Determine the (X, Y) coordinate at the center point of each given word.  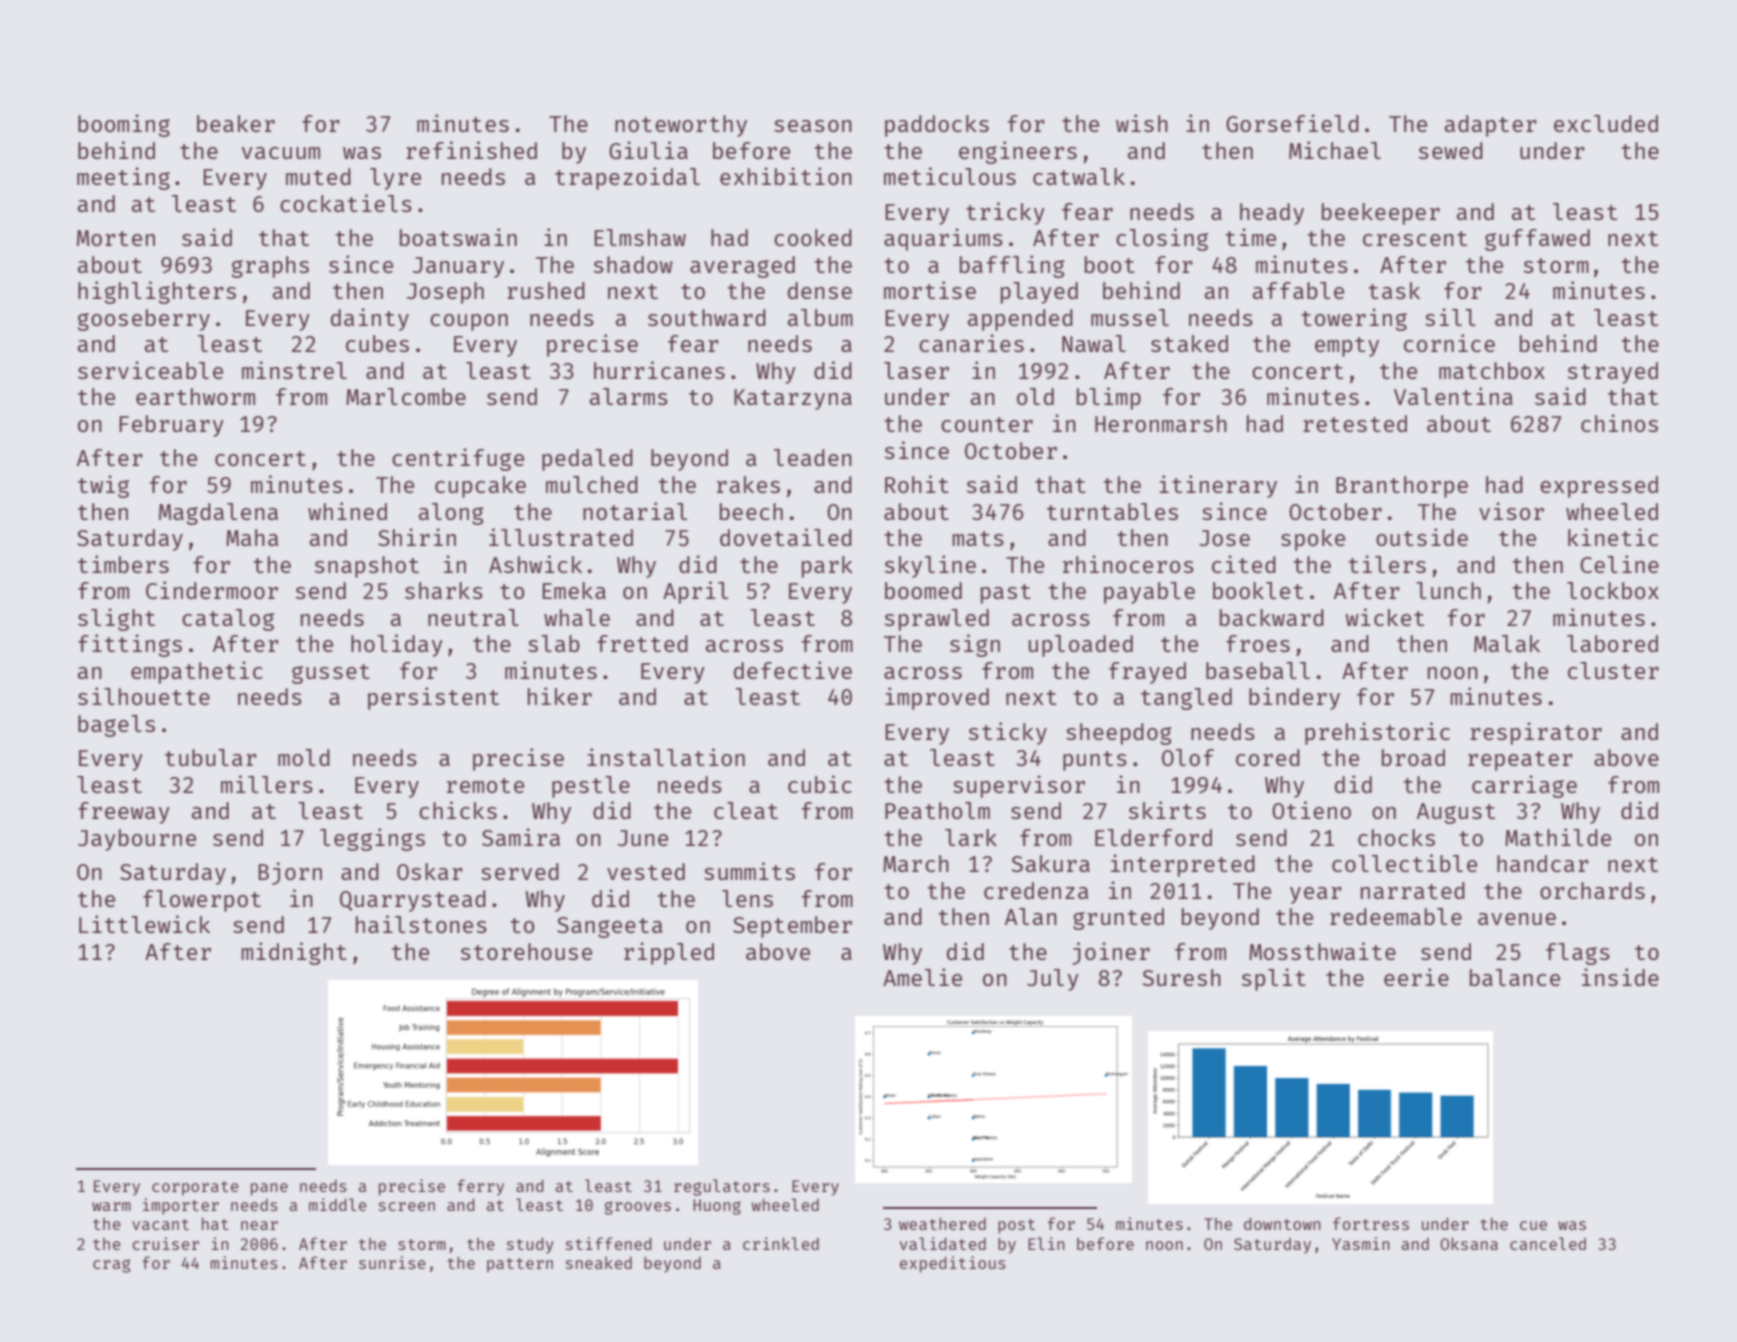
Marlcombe (406, 396)
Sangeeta (609, 927)
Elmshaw (640, 237)
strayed (1613, 373)
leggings (372, 839)
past (1006, 594)
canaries (971, 343)
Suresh (1182, 977)
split (1274, 979)
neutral (473, 617)
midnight (294, 953)
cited (1244, 564)
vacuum (281, 153)
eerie (1416, 977)
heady (1272, 214)
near (259, 1225)
